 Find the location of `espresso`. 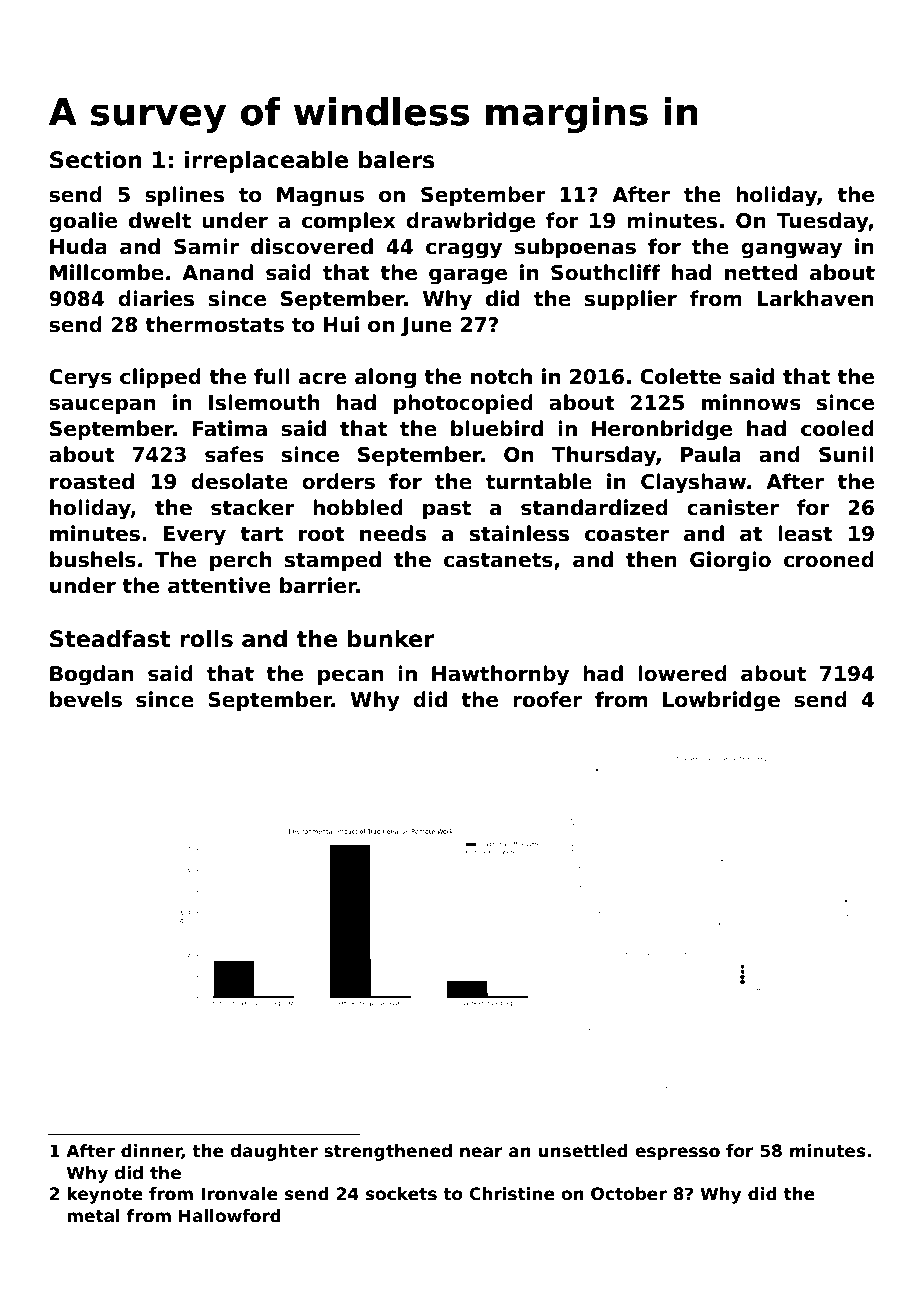

espresso is located at coordinates (677, 1154).
